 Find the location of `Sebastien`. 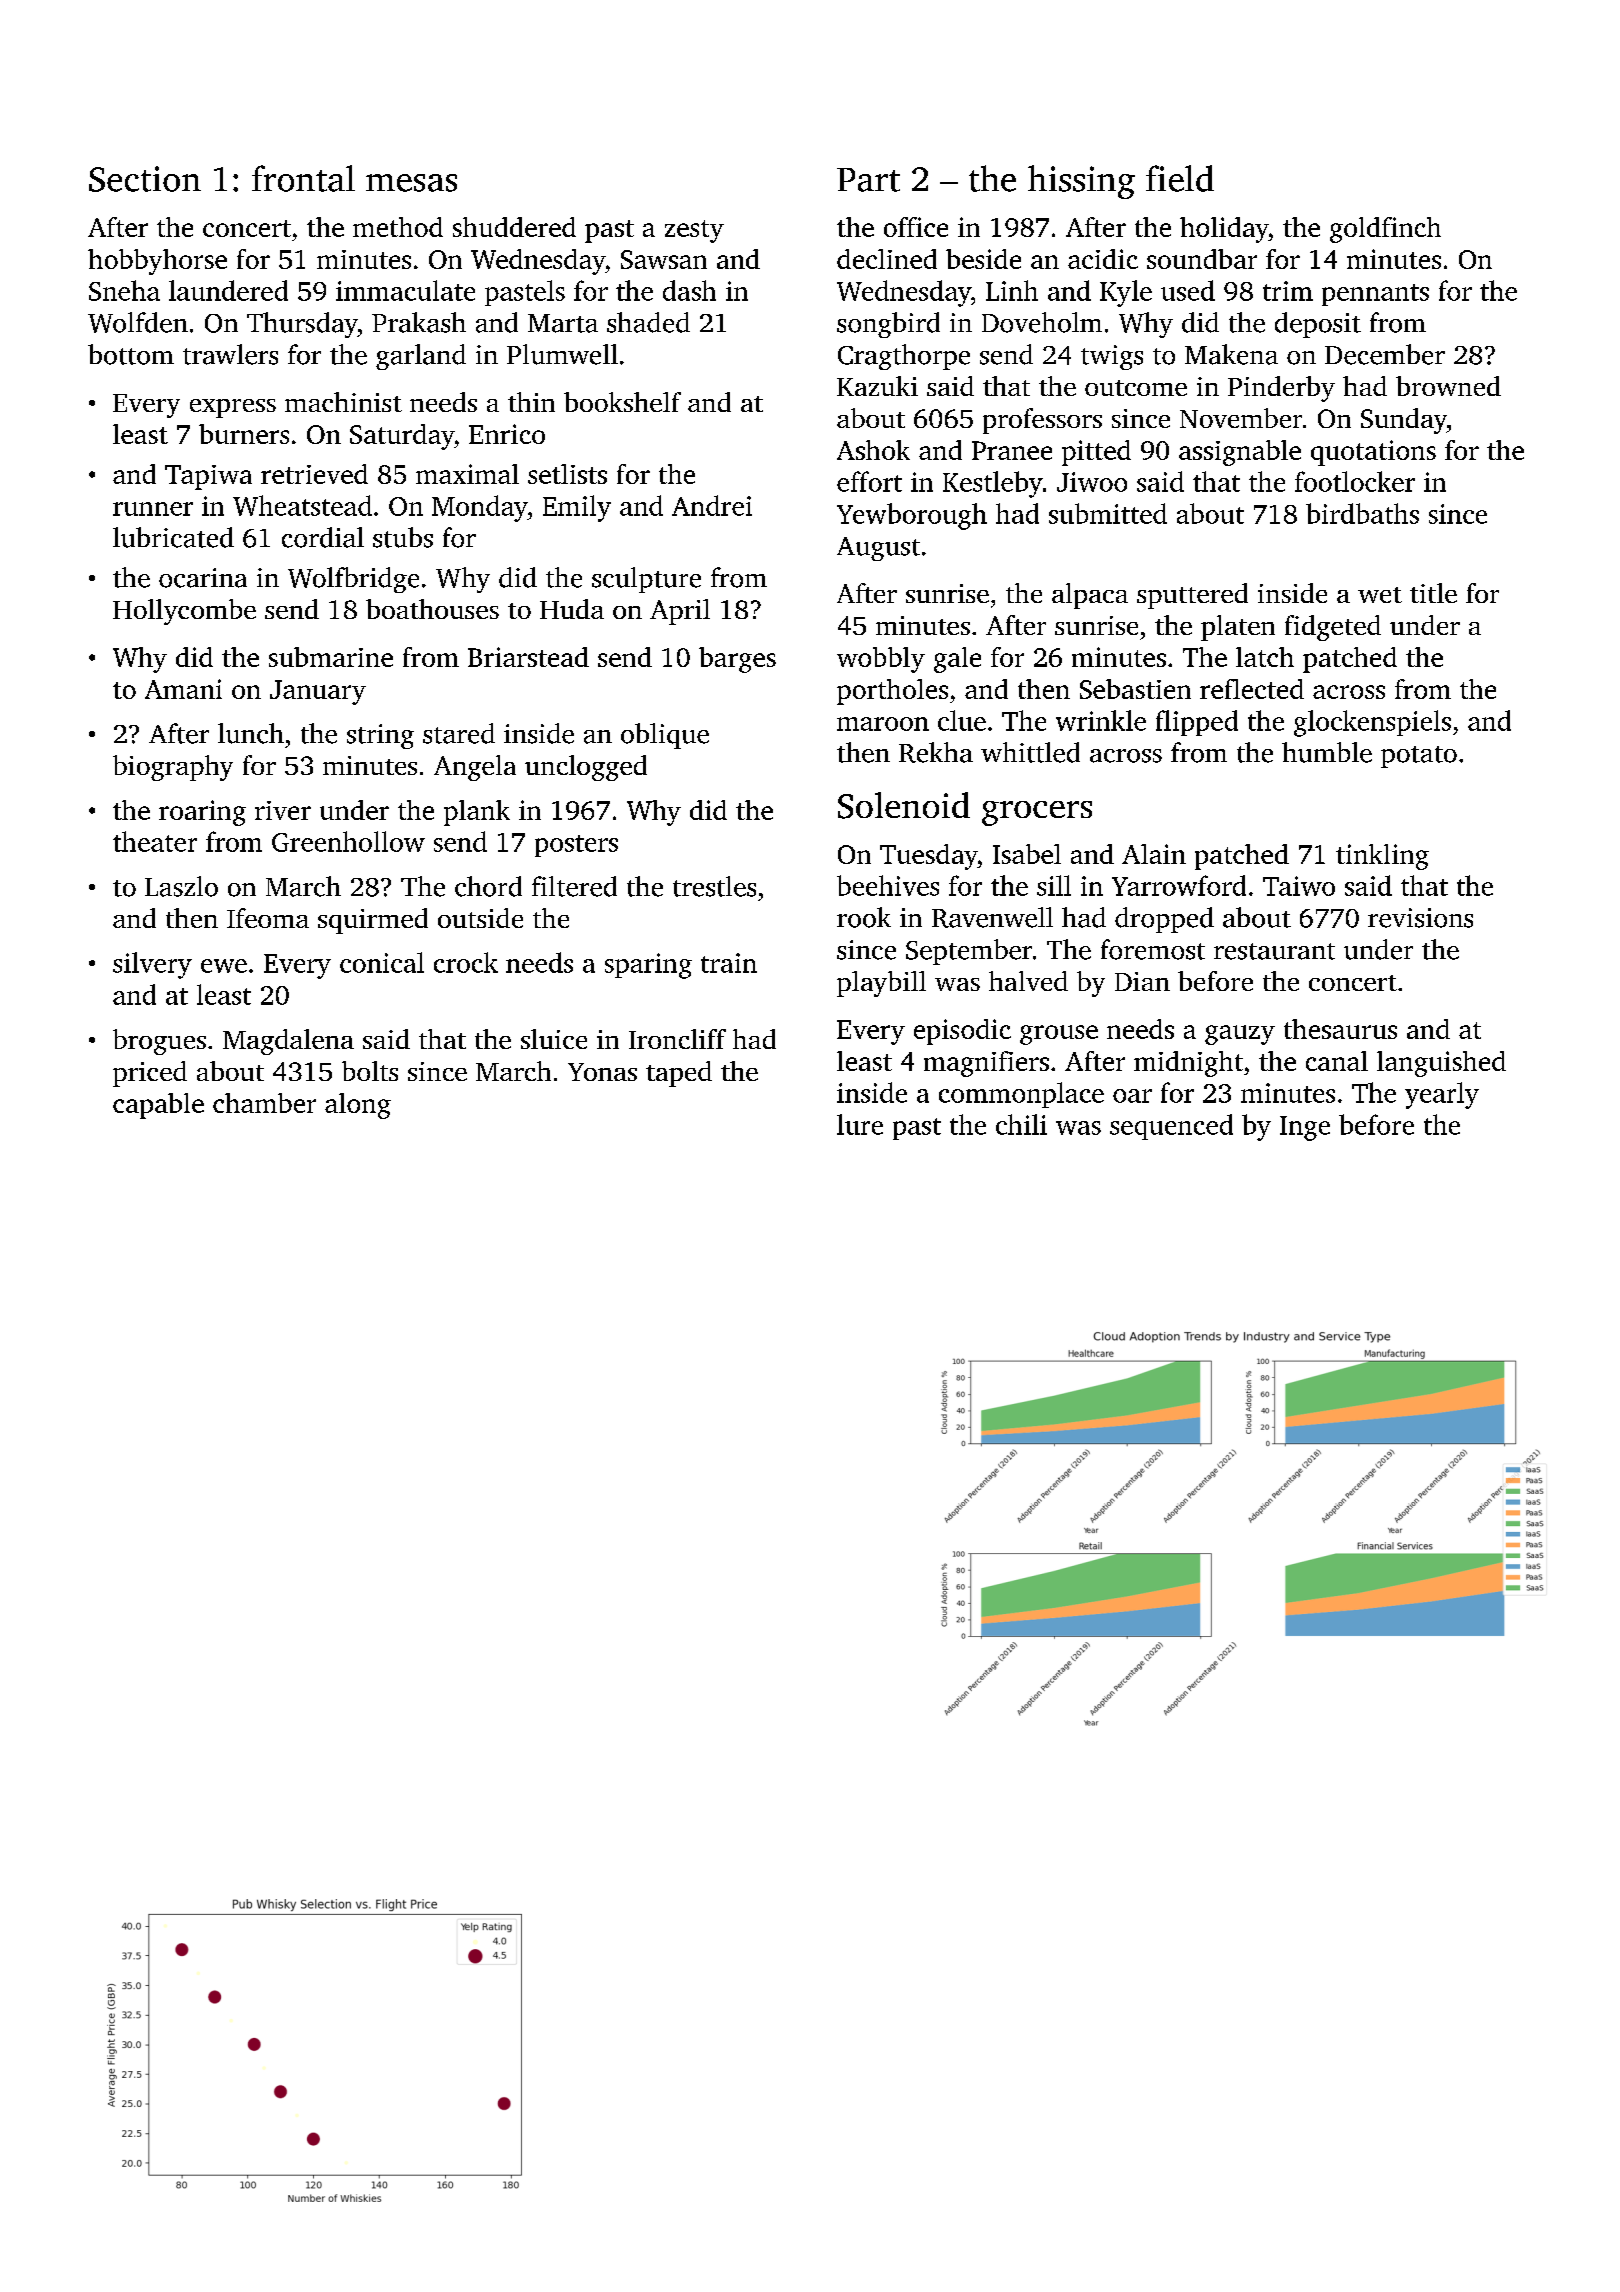

Sebastien is located at coordinates (1135, 689).
